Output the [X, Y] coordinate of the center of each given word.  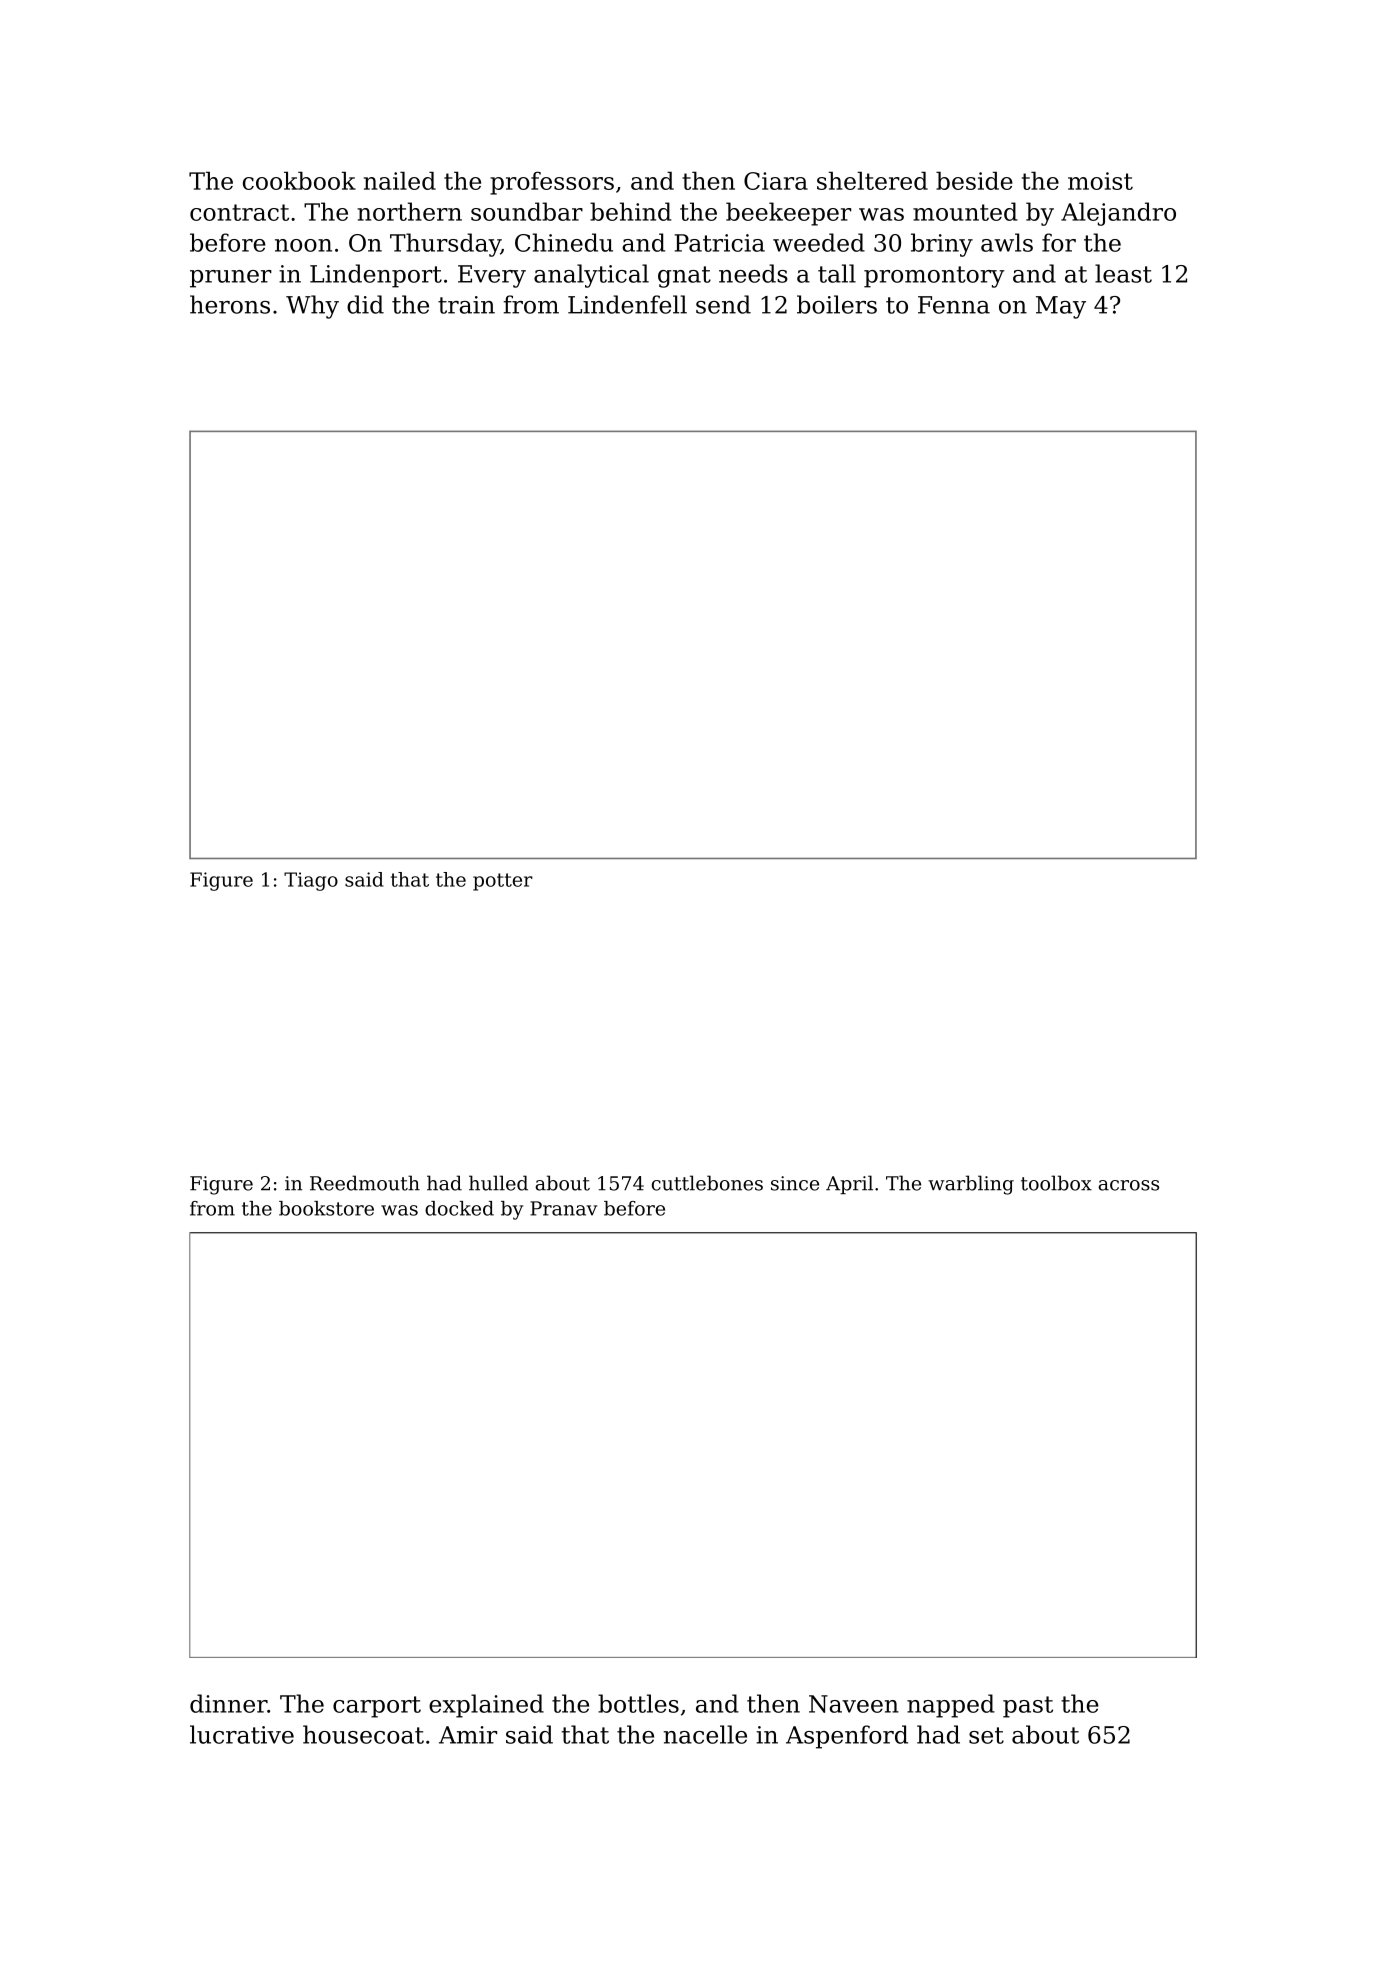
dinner [228, 1703]
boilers [837, 304]
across [1128, 1185]
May [1061, 307]
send [723, 304]
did [365, 304]
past [1028, 1707]
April [849, 1184]
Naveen [854, 1704]
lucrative [242, 1734]
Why [312, 307]
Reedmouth [365, 1183]
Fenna [954, 305]
